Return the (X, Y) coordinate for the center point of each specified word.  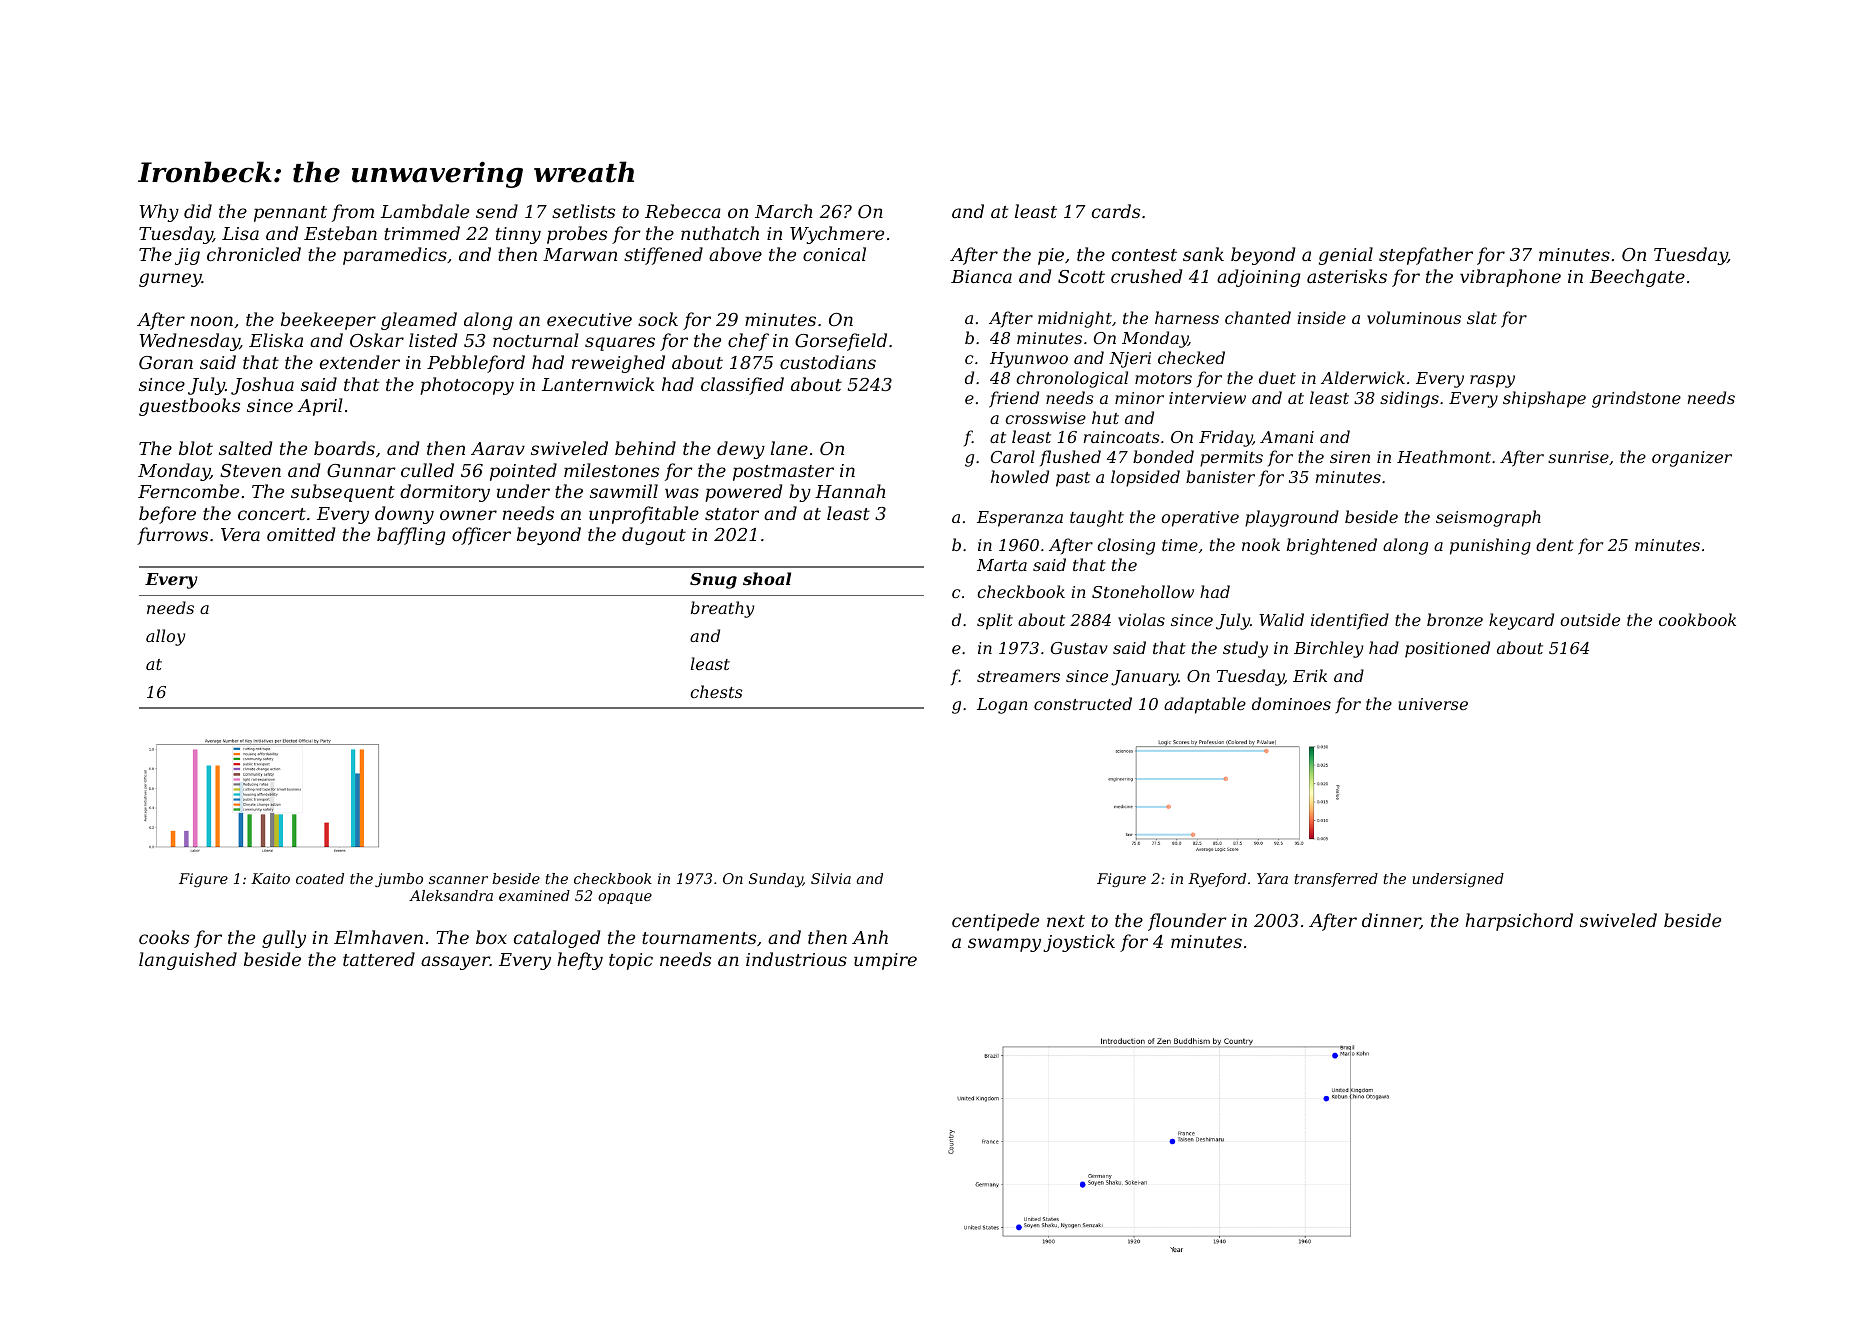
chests (716, 691)
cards (1116, 211)
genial (1346, 256)
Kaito (270, 878)
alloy (165, 637)
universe (1433, 704)
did (198, 211)
